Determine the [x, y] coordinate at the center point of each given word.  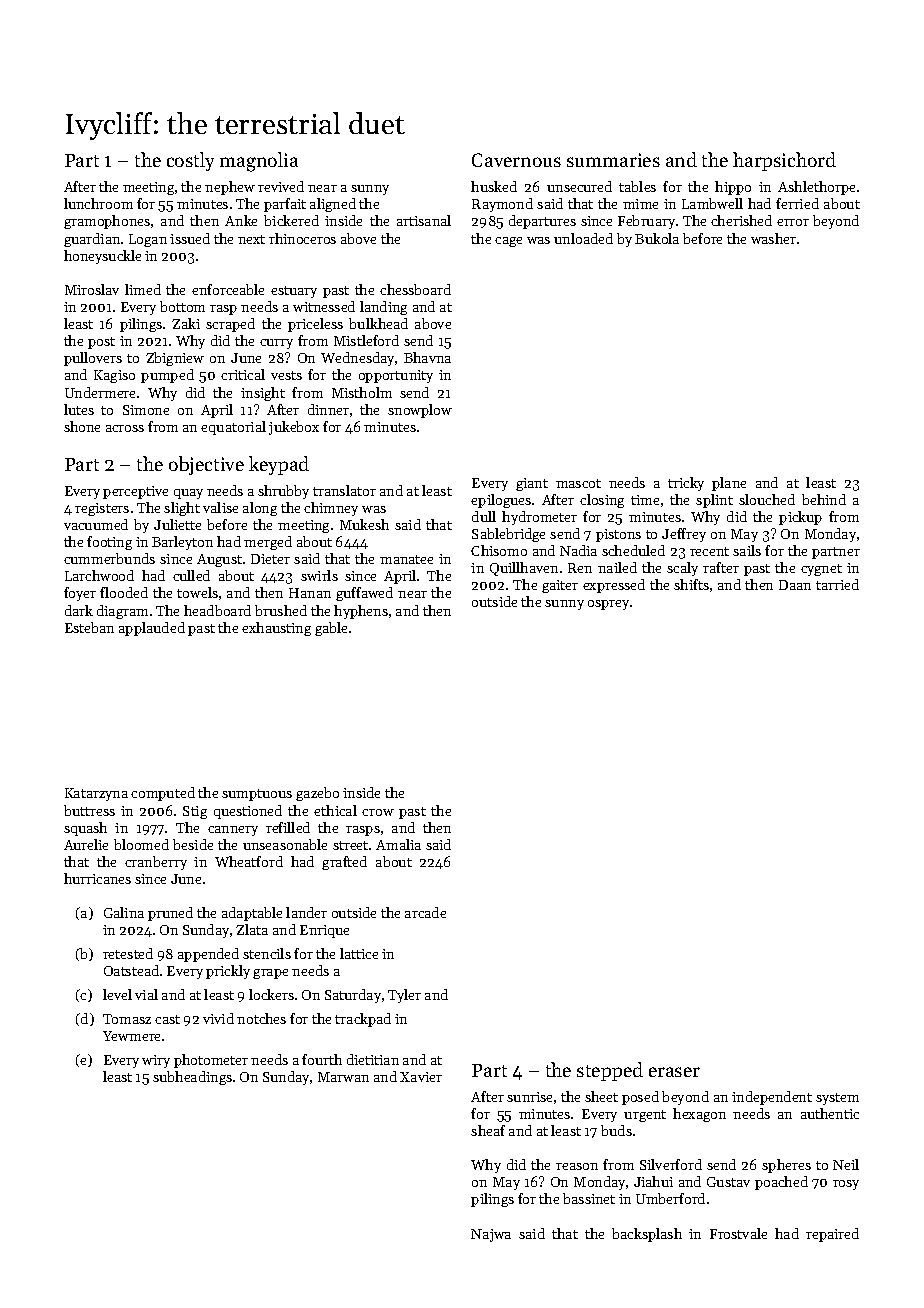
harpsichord [784, 161]
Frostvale [738, 1233]
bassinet [589, 1198]
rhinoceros [302, 238]
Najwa [491, 1235]
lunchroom [98, 203]
